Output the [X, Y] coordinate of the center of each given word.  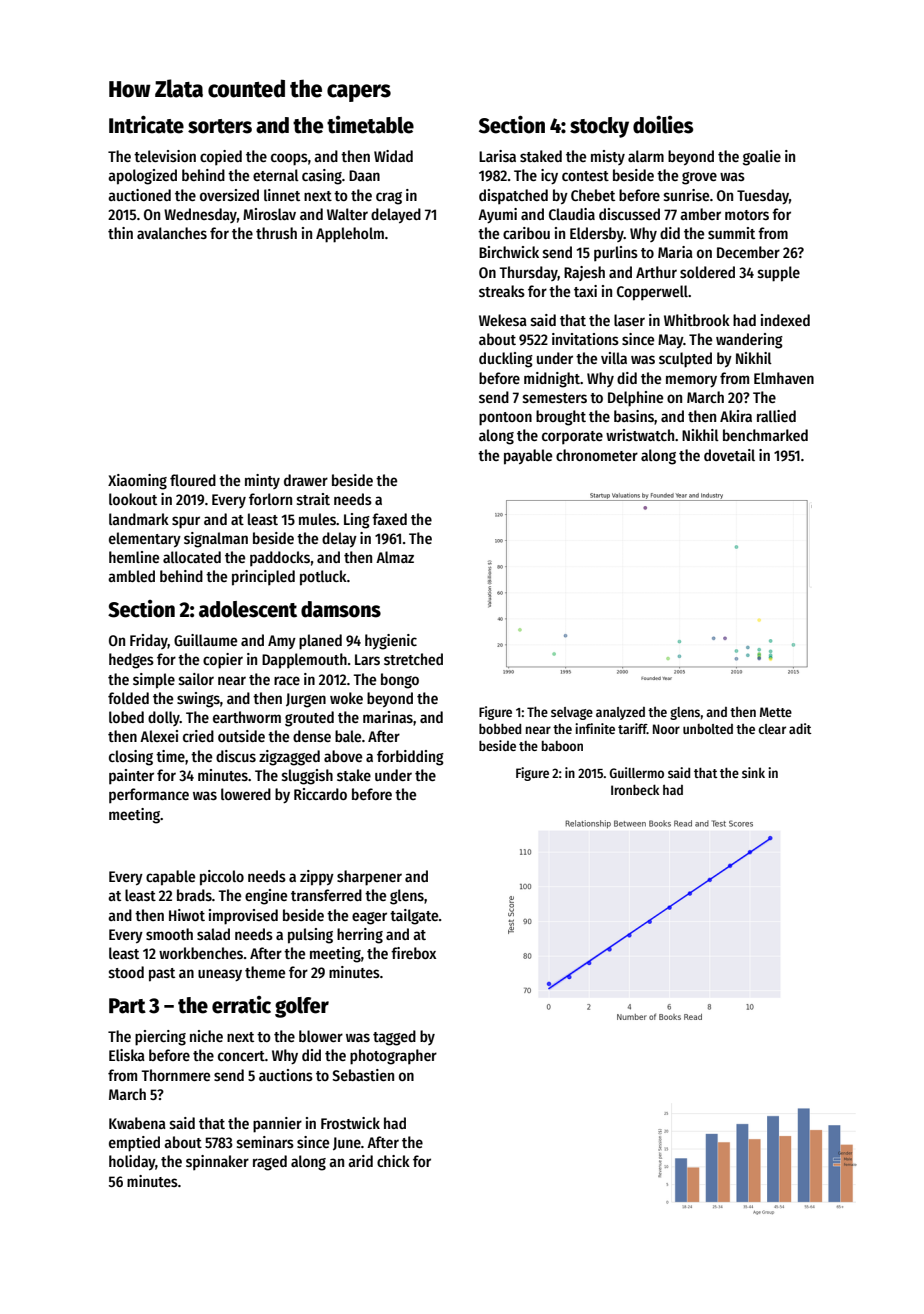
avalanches [172, 233]
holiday [132, 1162]
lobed [126, 717]
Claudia [572, 214]
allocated [192, 557]
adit [800, 728]
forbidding [410, 758]
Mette [776, 712]
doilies [663, 125]
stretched [413, 659]
